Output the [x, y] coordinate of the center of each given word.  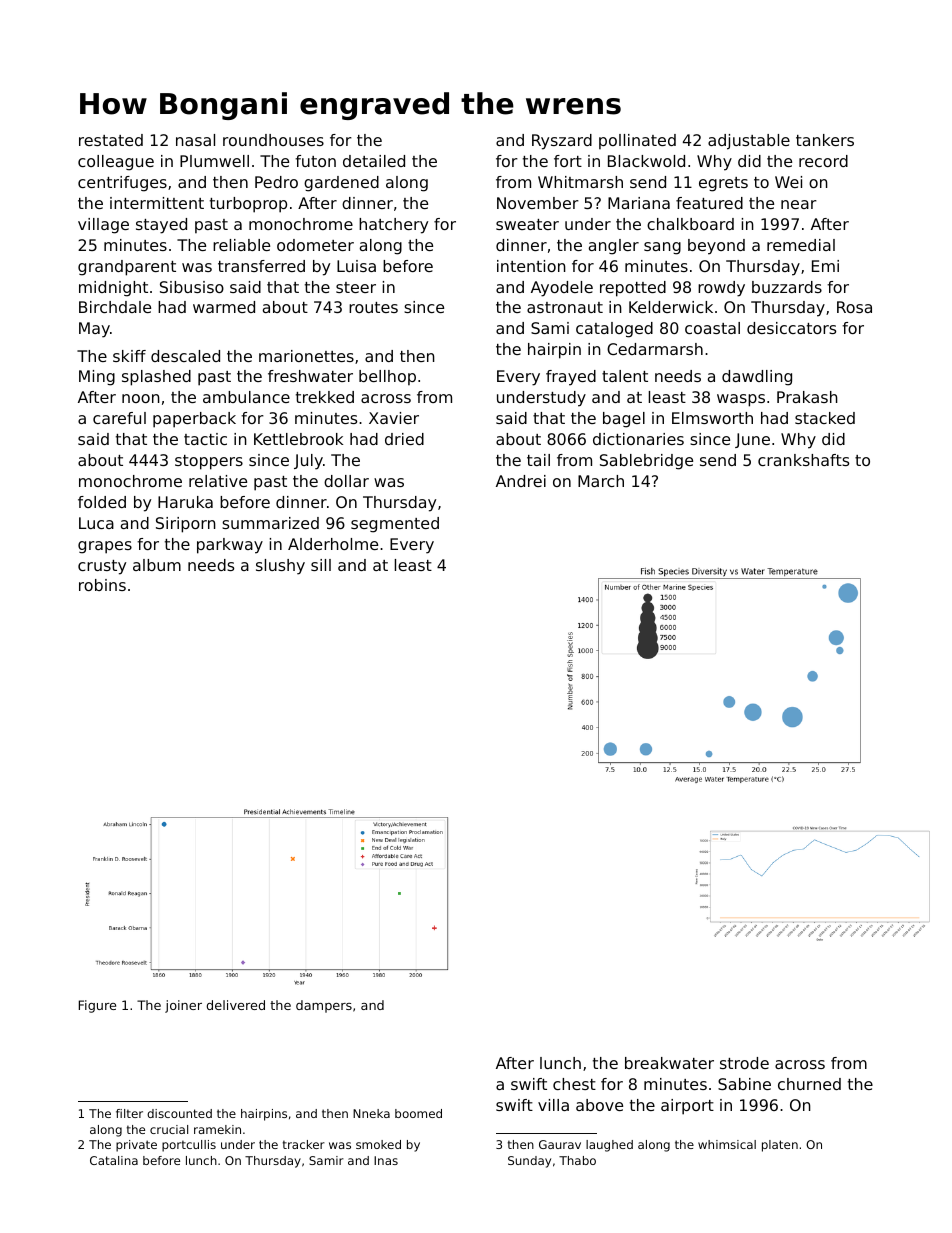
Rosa [854, 307]
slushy [280, 567]
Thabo [577, 1160]
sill [321, 565]
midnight [113, 289]
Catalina [114, 1160]
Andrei [521, 481]
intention [531, 266]
